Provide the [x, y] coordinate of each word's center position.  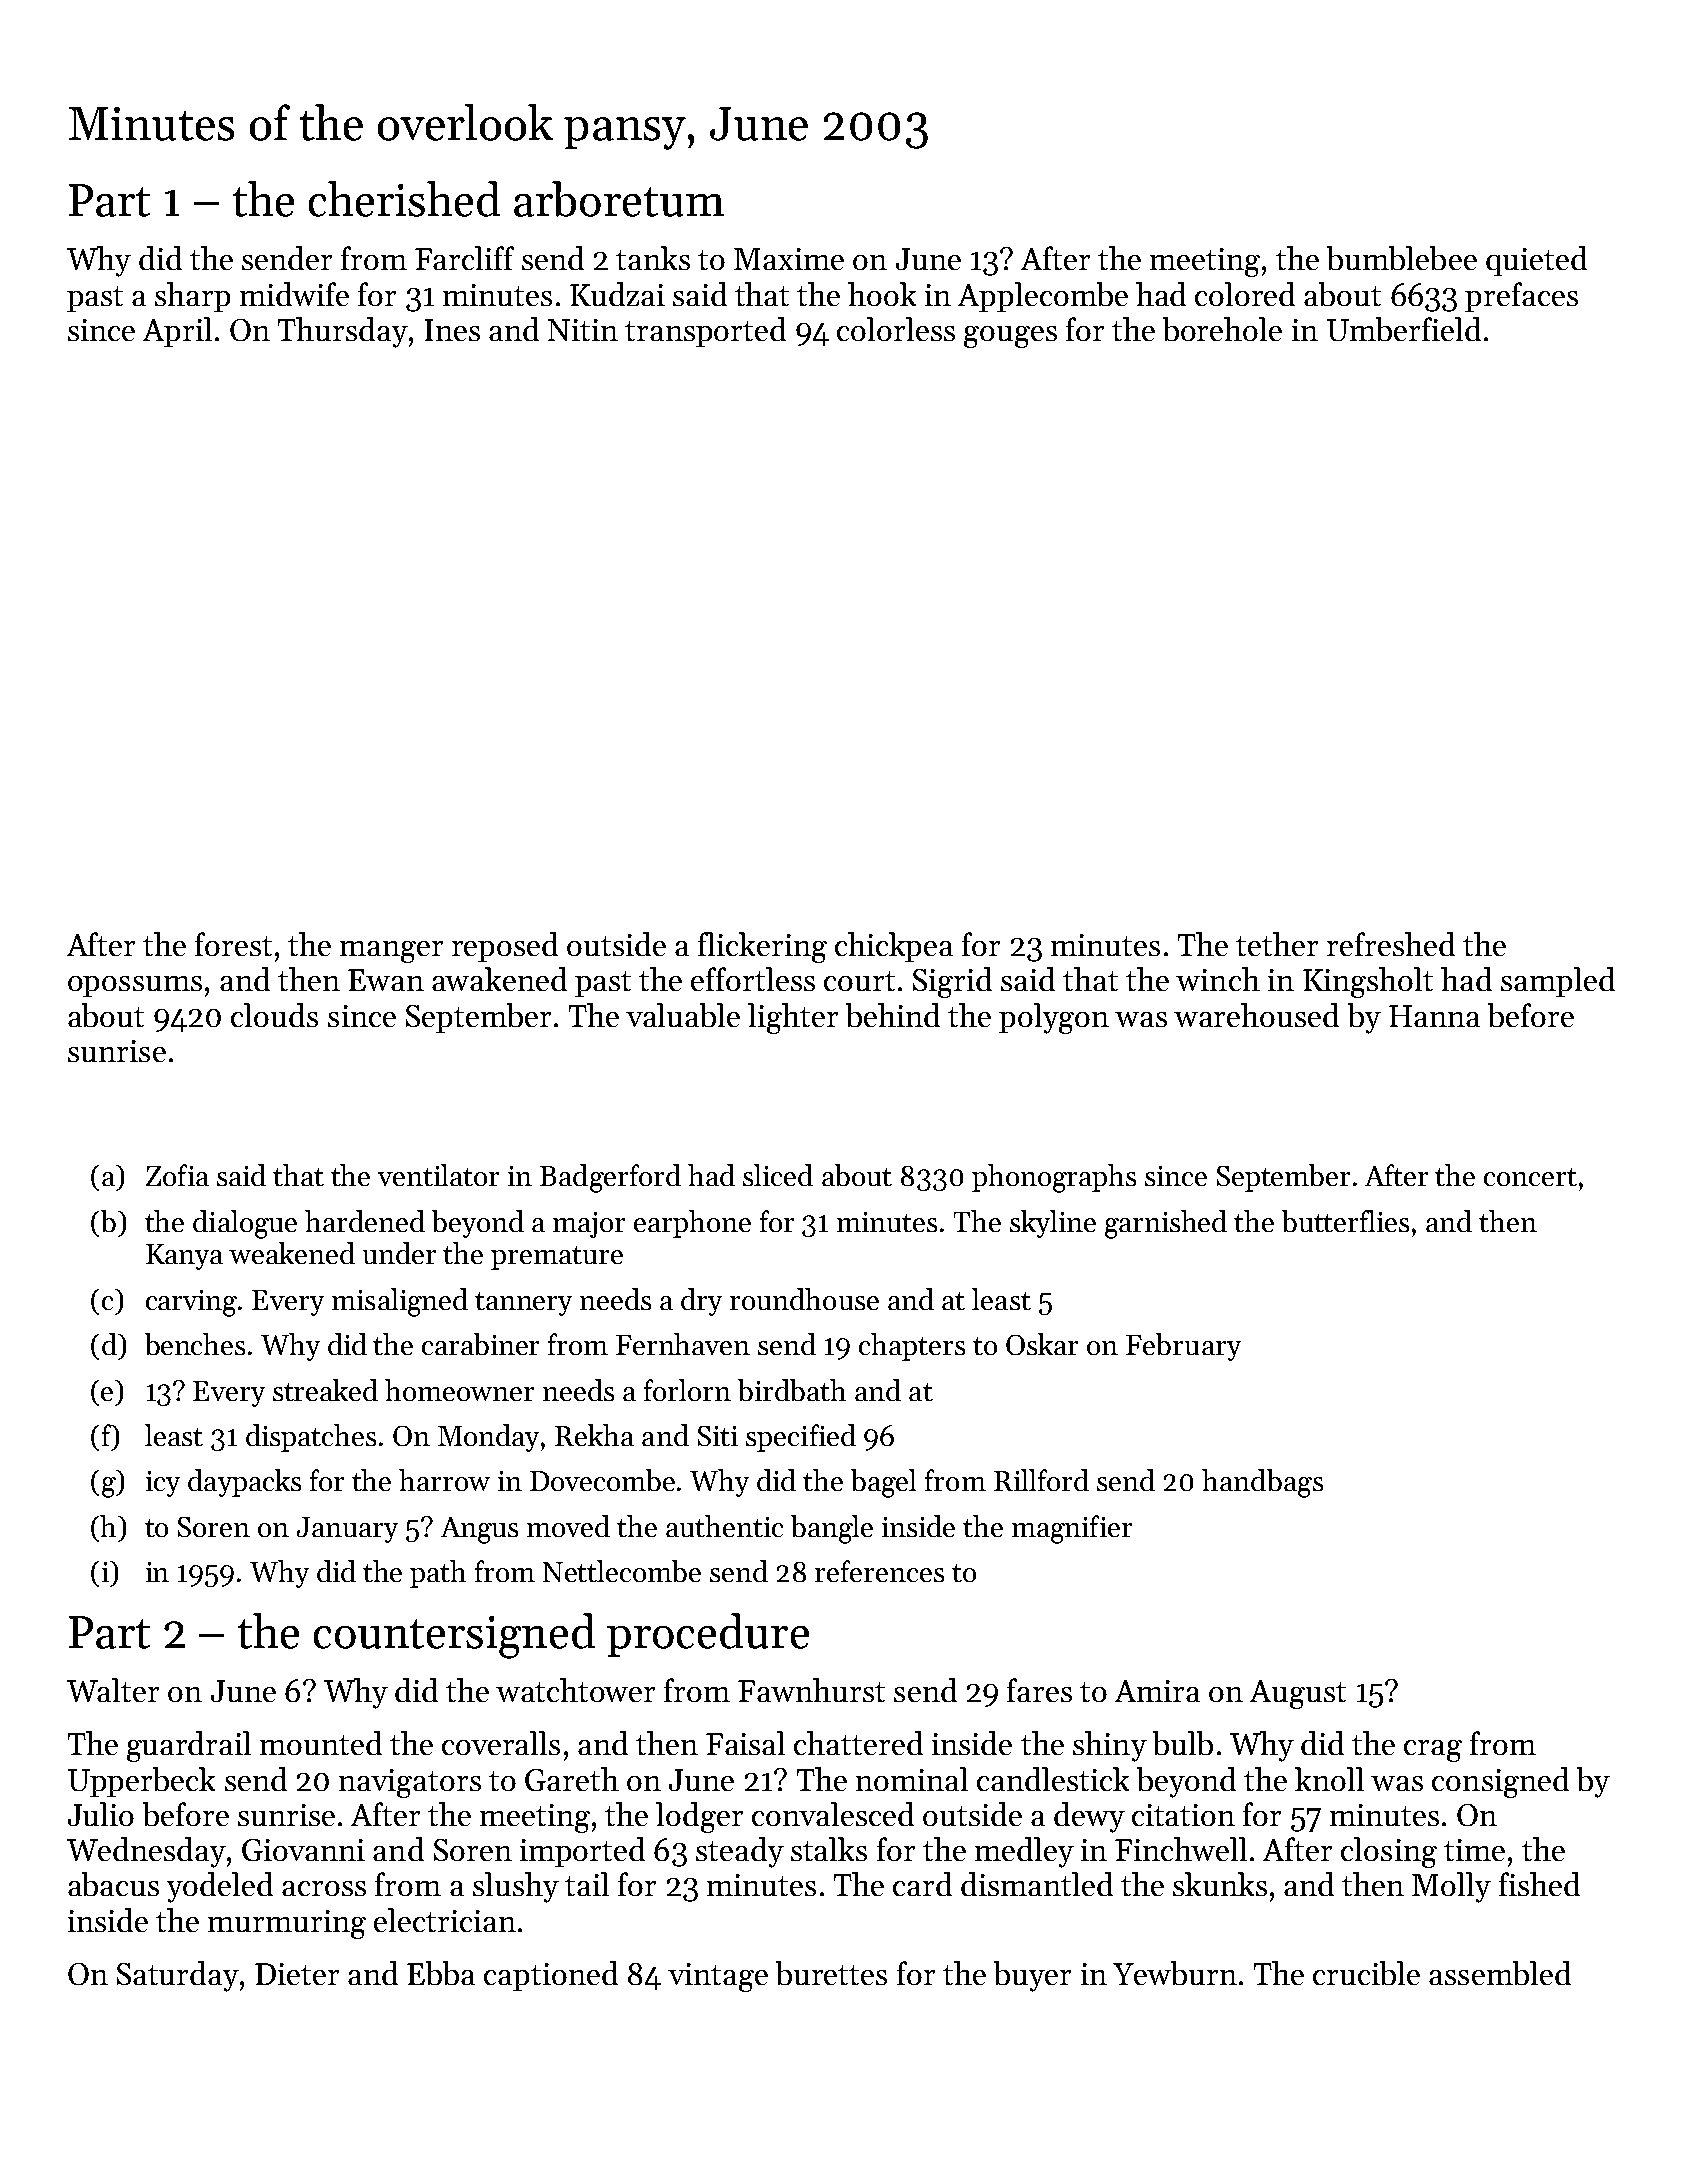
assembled [1500, 1973]
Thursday [343, 332]
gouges [1010, 337]
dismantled [1037, 1884]
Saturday [178, 1976]
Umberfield [1404, 329]
